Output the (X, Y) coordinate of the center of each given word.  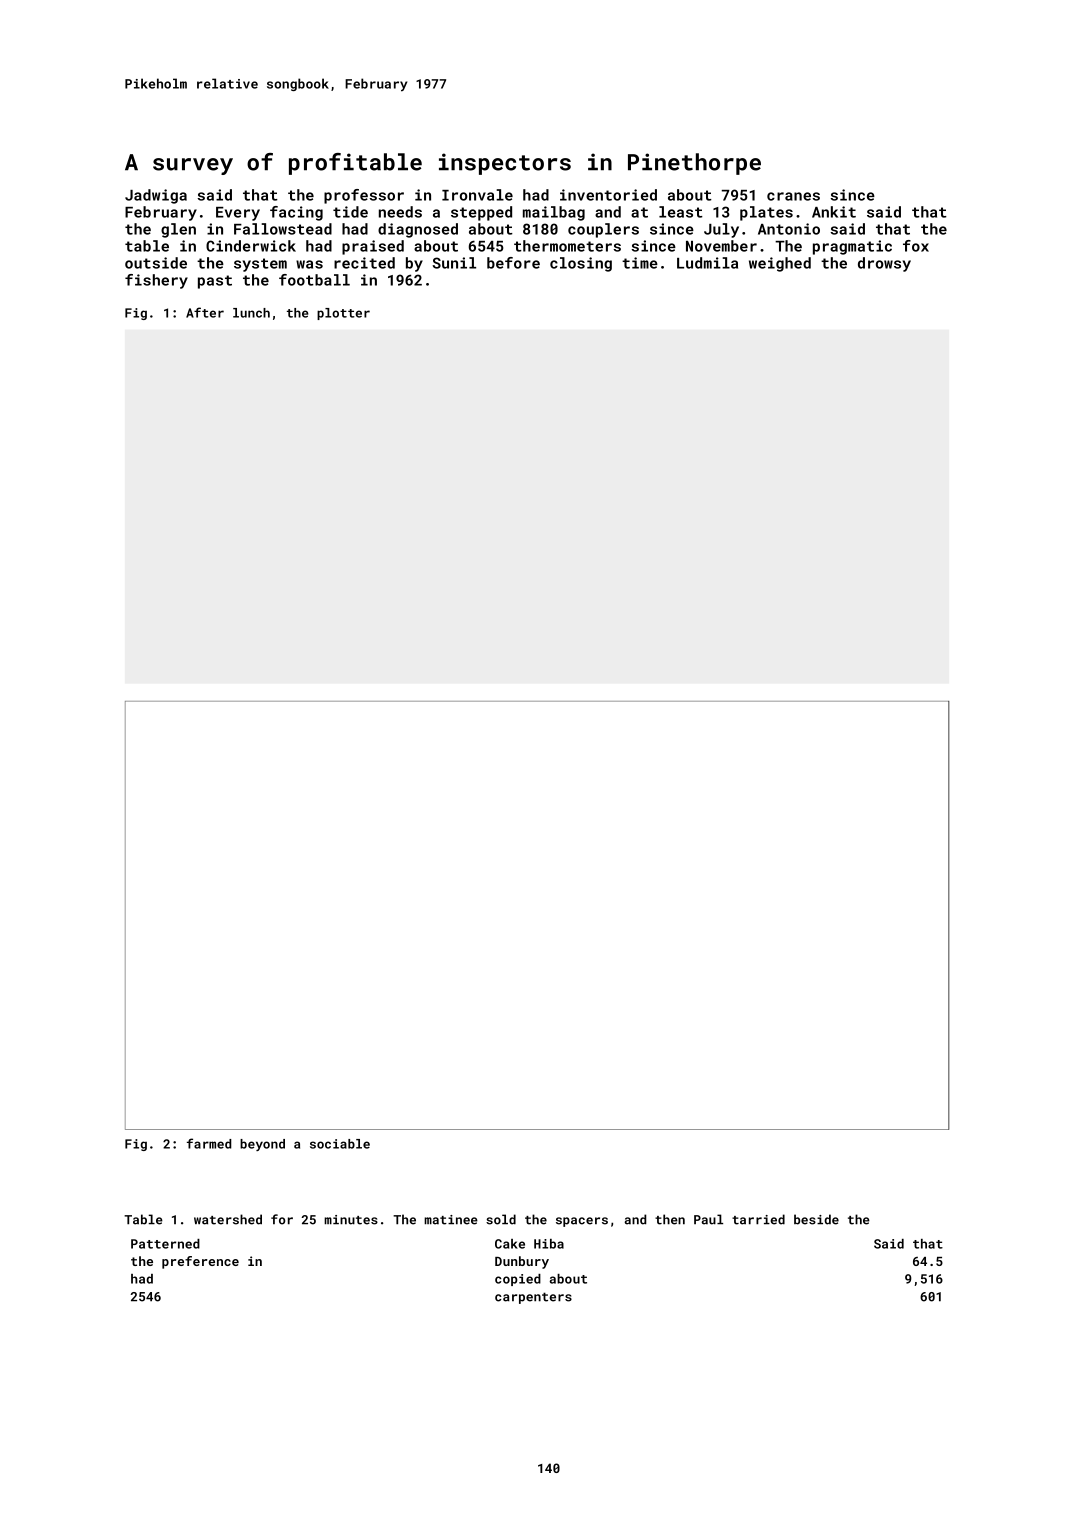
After (205, 312)
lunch (251, 313)
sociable (340, 1144)
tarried (758, 1219)
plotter (343, 314)
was (309, 264)
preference (200, 1262)
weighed (780, 264)
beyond (262, 1145)
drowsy (884, 264)
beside (816, 1219)
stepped (481, 213)
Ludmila (707, 263)
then (670, 1219)
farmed (209, 1143)
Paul (708, 1219)
